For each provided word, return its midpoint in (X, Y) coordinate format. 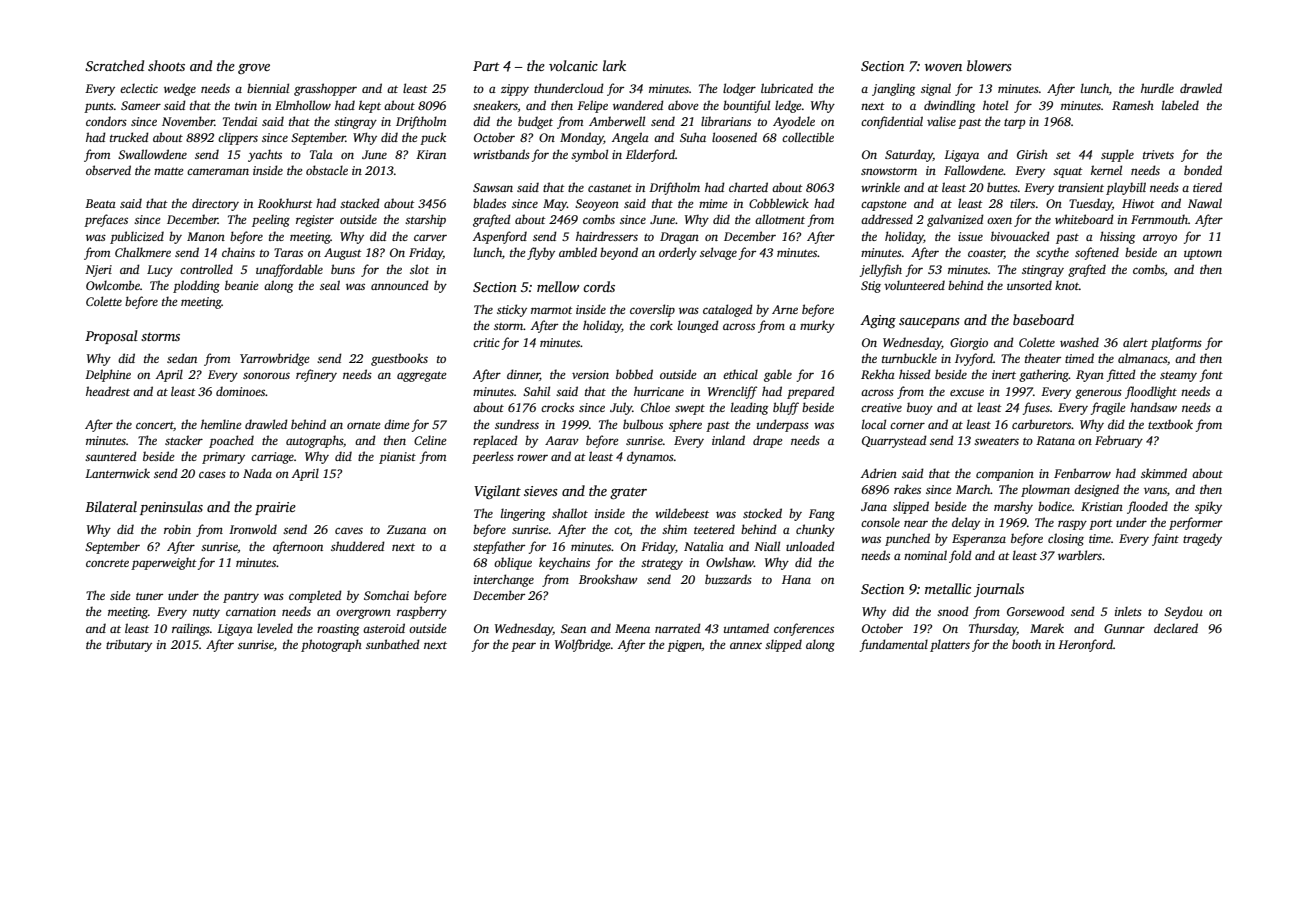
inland (728, 440)
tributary (129, 645)
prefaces (106, 220)
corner (907, 425)
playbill (1126, 188)
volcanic (573, 65)
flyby (541, 253)
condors (106, 121)
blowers (989, 65)
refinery (316, 375)
